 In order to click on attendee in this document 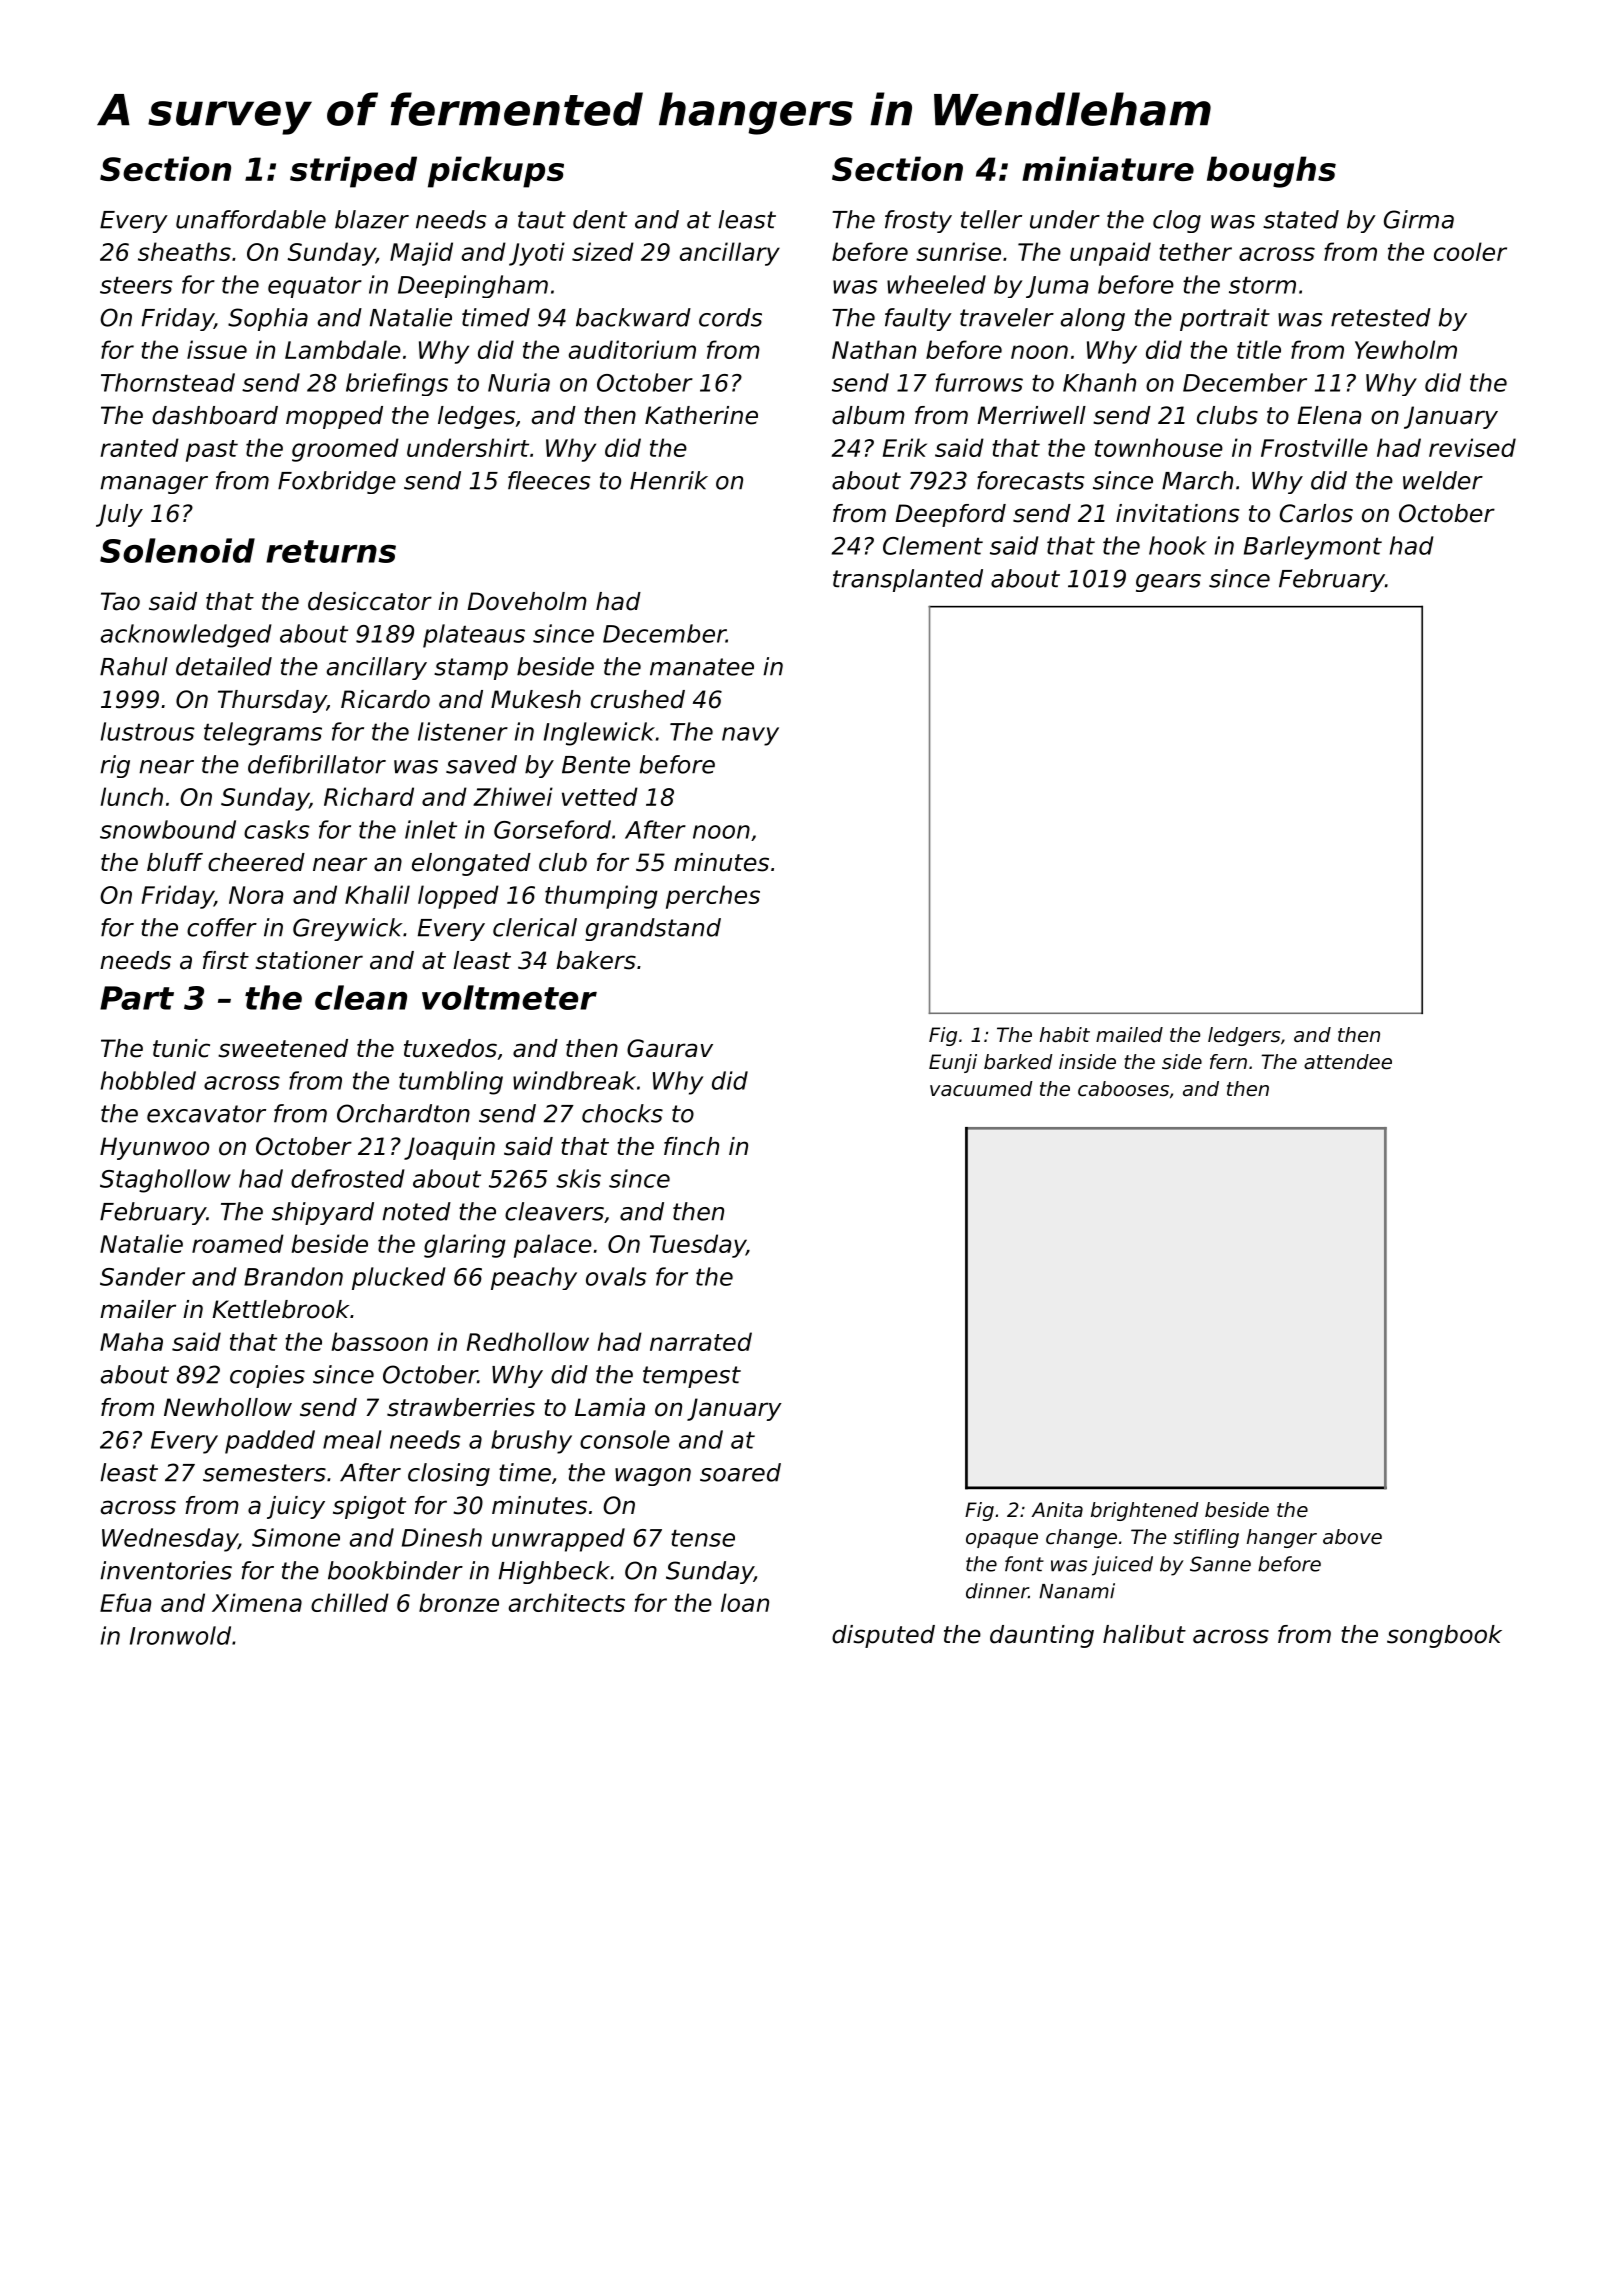, I will do `click(1348, 1062)`.
